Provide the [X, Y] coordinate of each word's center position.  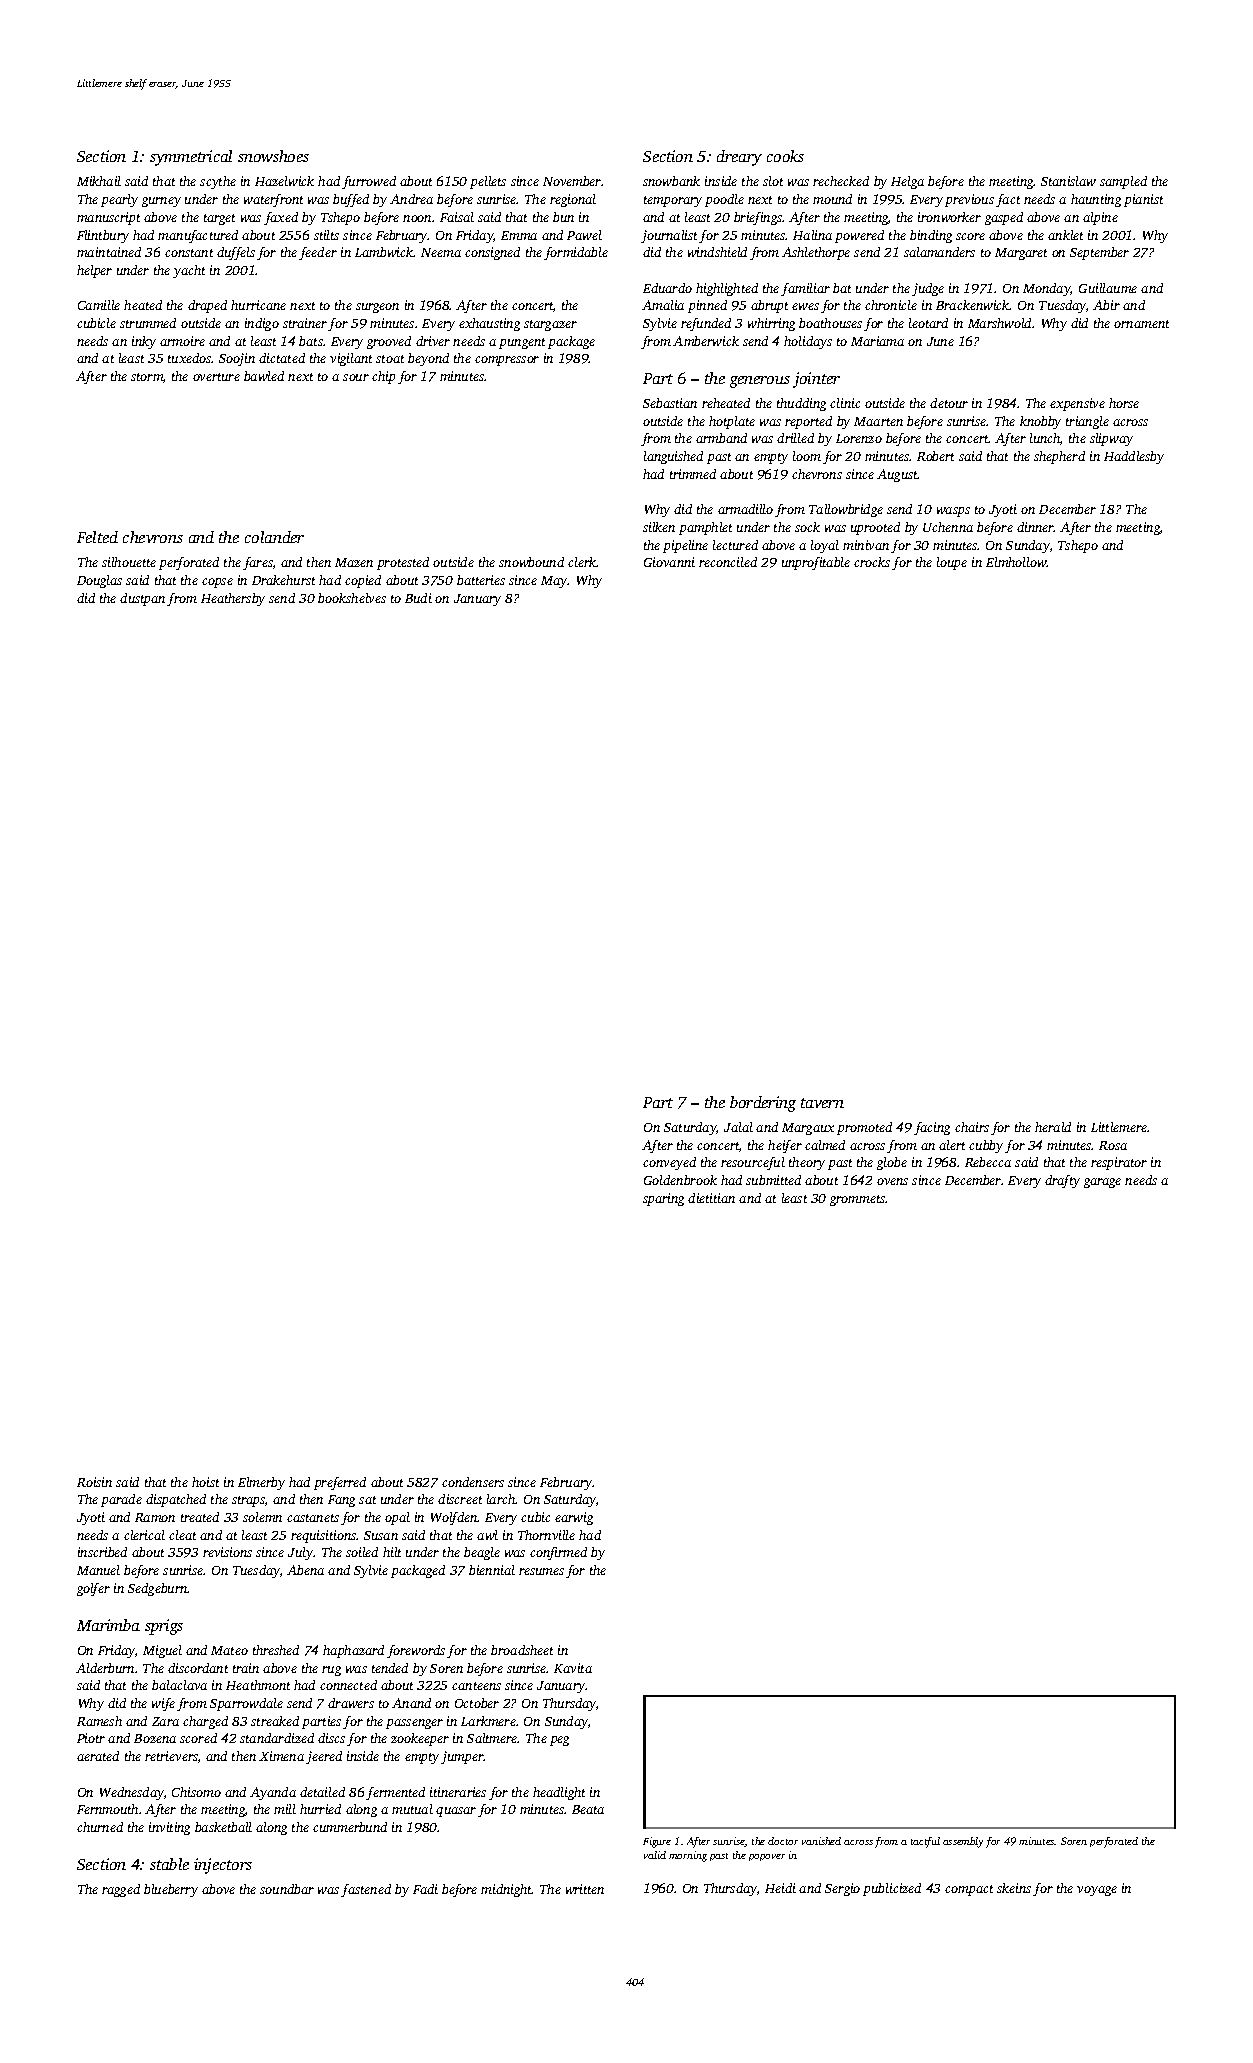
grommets [857, 1200]
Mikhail [99, 181]
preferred [340, 1483]
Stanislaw [1068, 181]
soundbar [287, 1889]
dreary [739, 158]
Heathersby [233, 599]
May [554, 582]
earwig [574, 1518]
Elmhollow [1016, 562]
